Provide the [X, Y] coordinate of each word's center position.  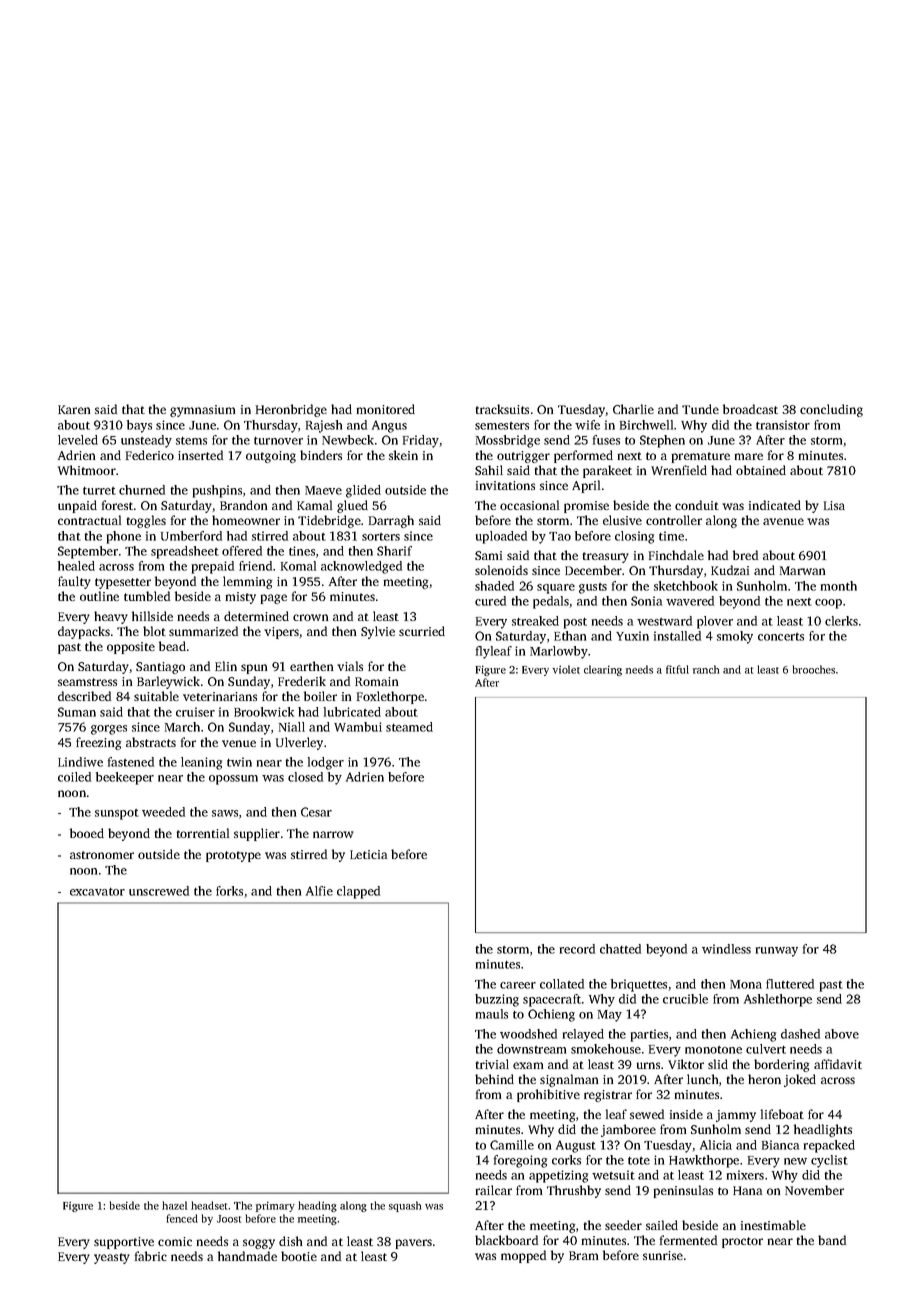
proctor [742, 1242]
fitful [677, 669]
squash [405, 1206]
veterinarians [220, 696]
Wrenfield [679, 470]
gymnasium [202, 411]
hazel [174, 1205]
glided [363, 491]
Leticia [368, 854]
